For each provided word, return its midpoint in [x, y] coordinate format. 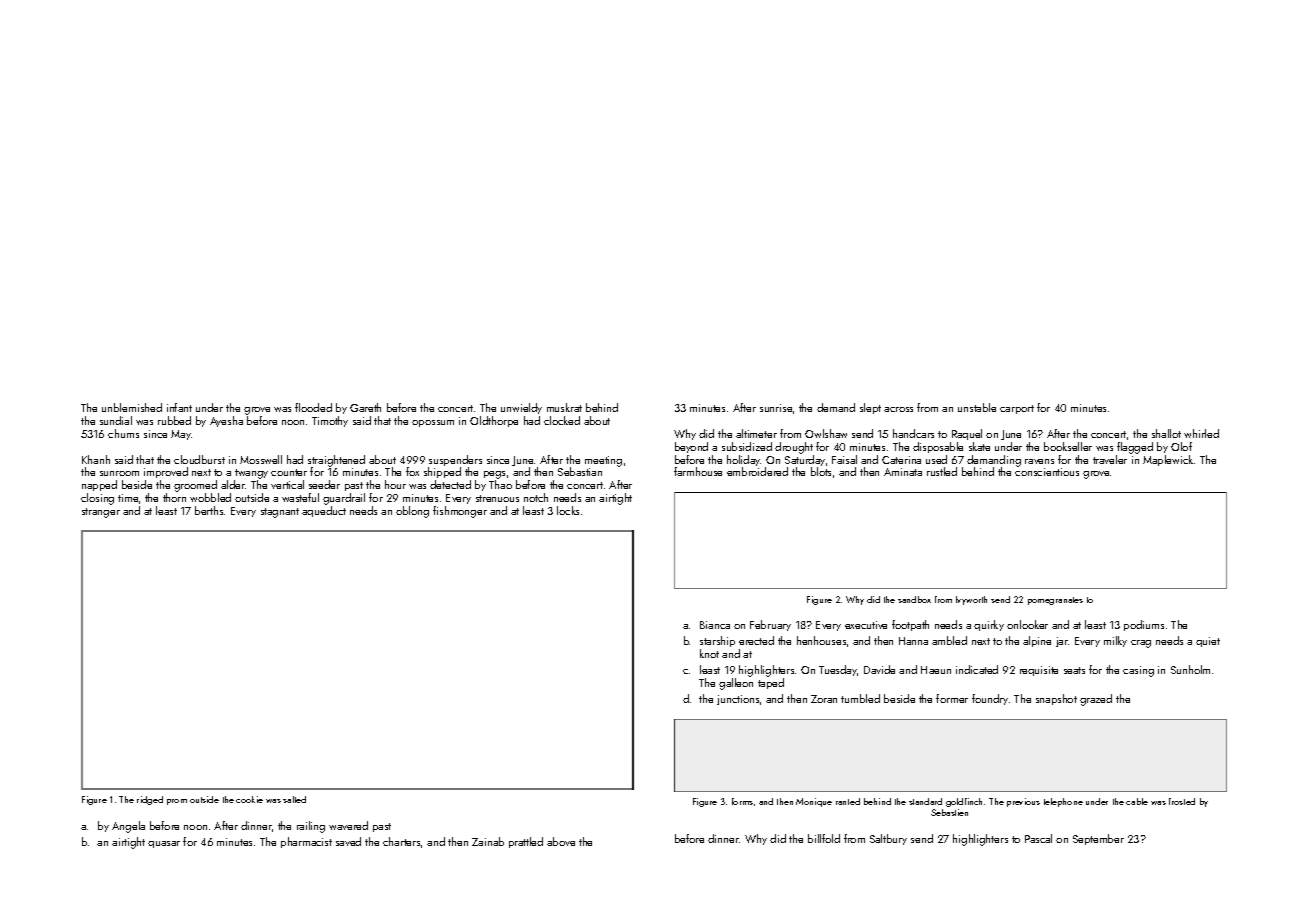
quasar [164, 844]
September [1098, 839]
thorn [174, 497]
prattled [526, 842]
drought [794, 448]
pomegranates [1055, 601]
